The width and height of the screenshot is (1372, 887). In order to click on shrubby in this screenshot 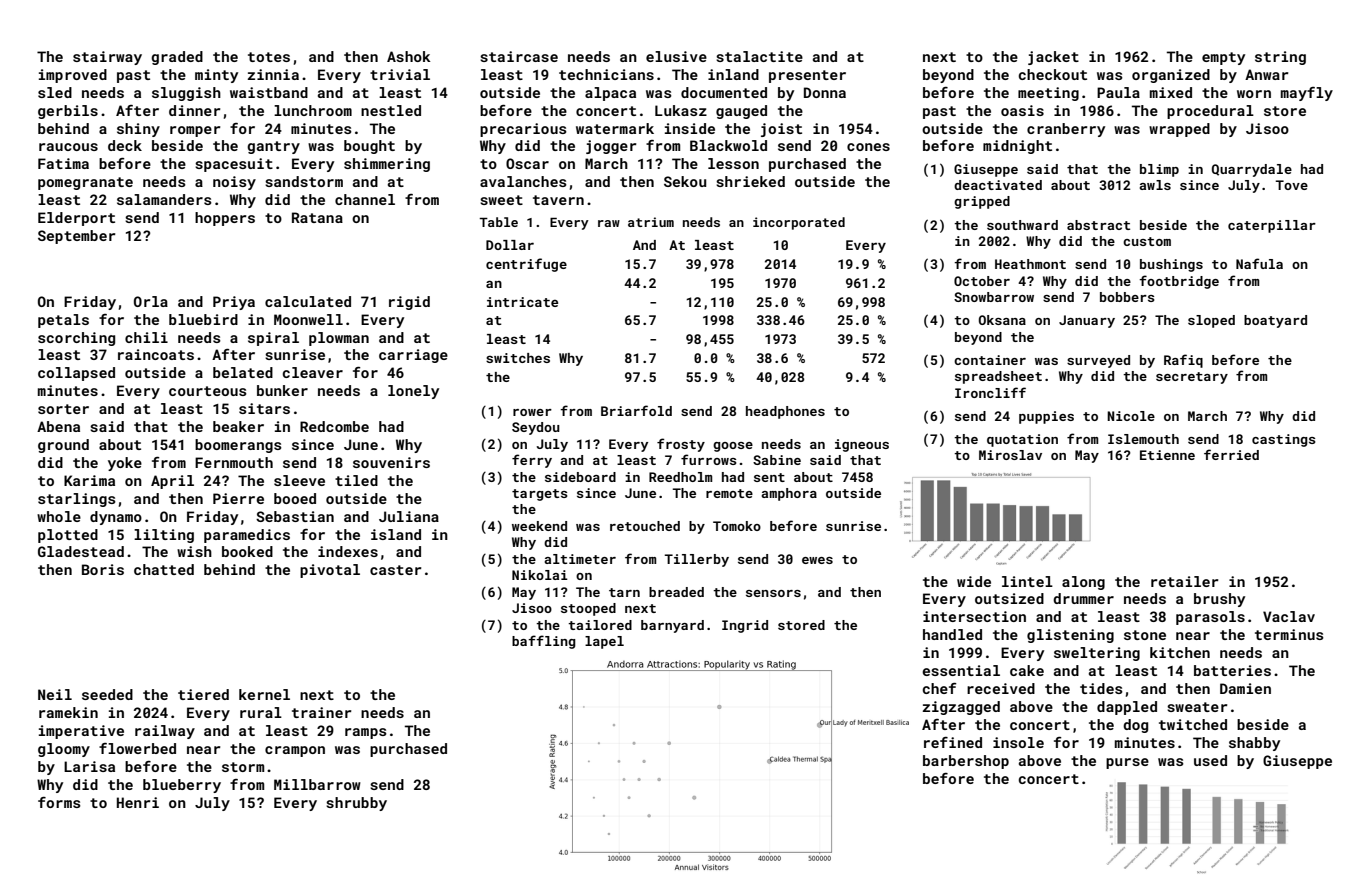, I will do `click(356, 804)`.
